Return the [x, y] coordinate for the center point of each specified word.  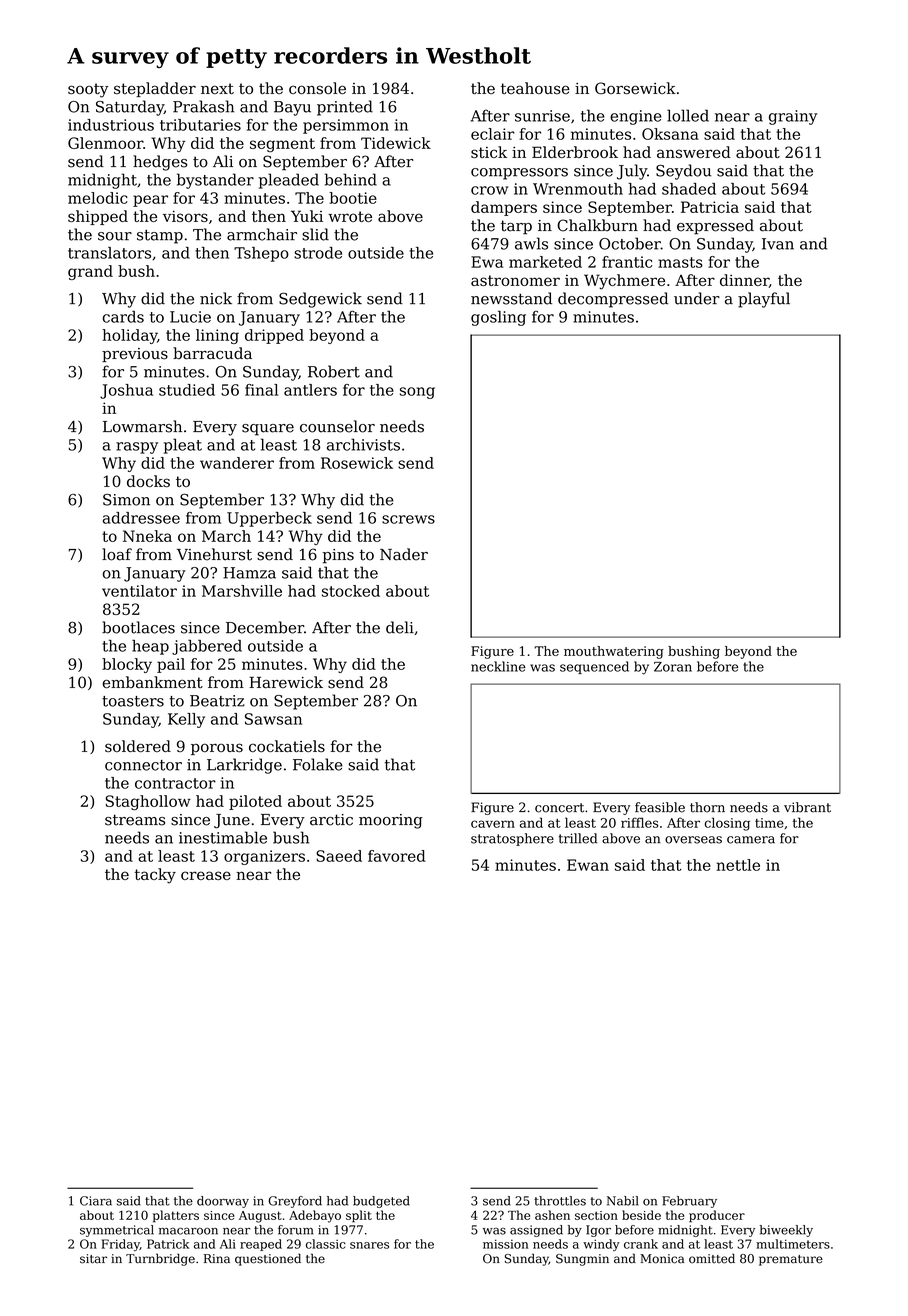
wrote [350, 216]
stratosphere [512, 839]
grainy [793, 117]
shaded [689, 189]
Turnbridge [160, 1259]
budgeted [381, 1202]
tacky [155, 876]
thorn [707, 807]
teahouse [535, 88]
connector [143, 765]
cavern [493, 824]
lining [217, 336]
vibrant [807, 807]
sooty [88, 90]
